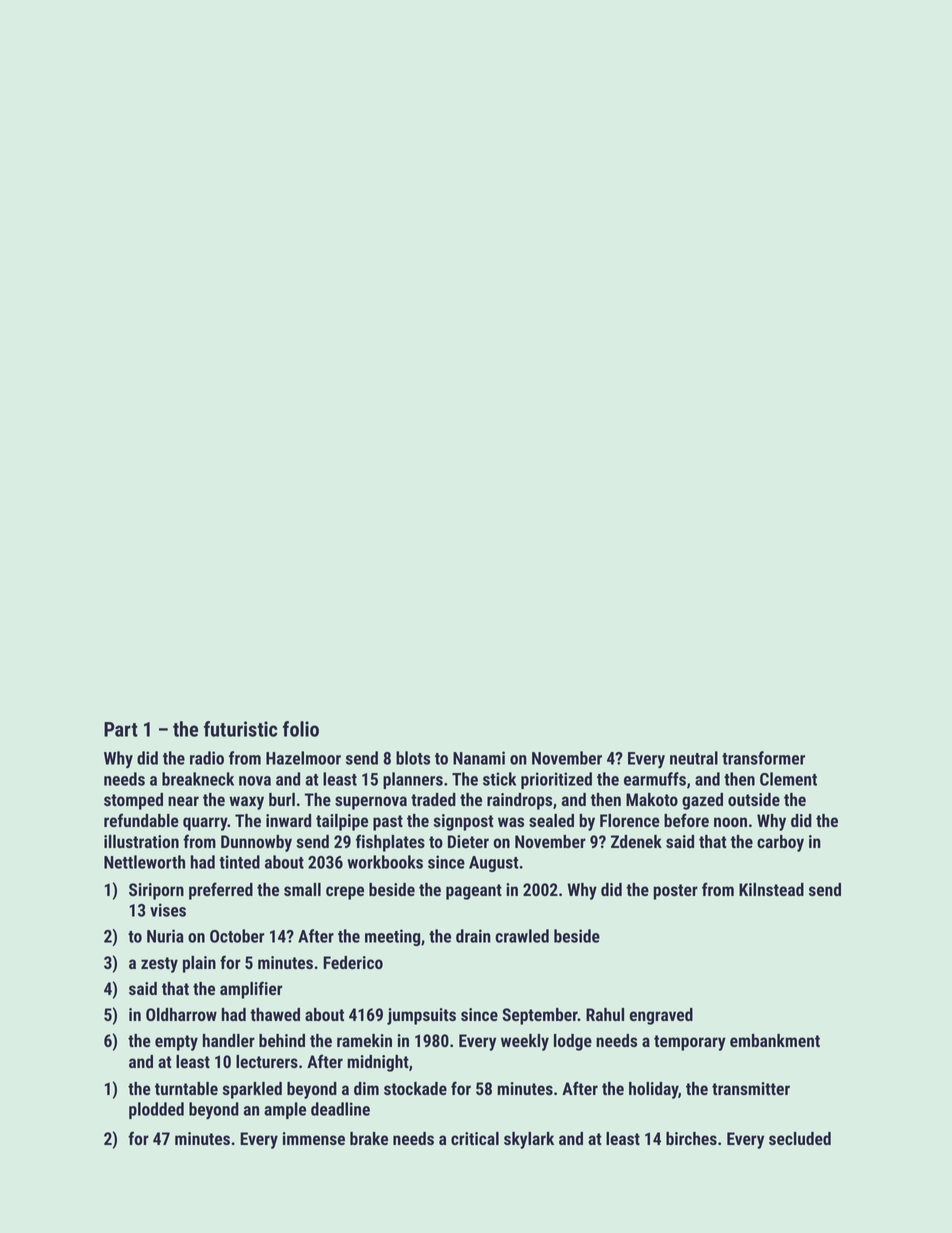 This screenshot has width=952, height=1233. What do you see at coordinates (675, 892) in the screenshot?
I see `poster` at bounding box center [675, 892].
